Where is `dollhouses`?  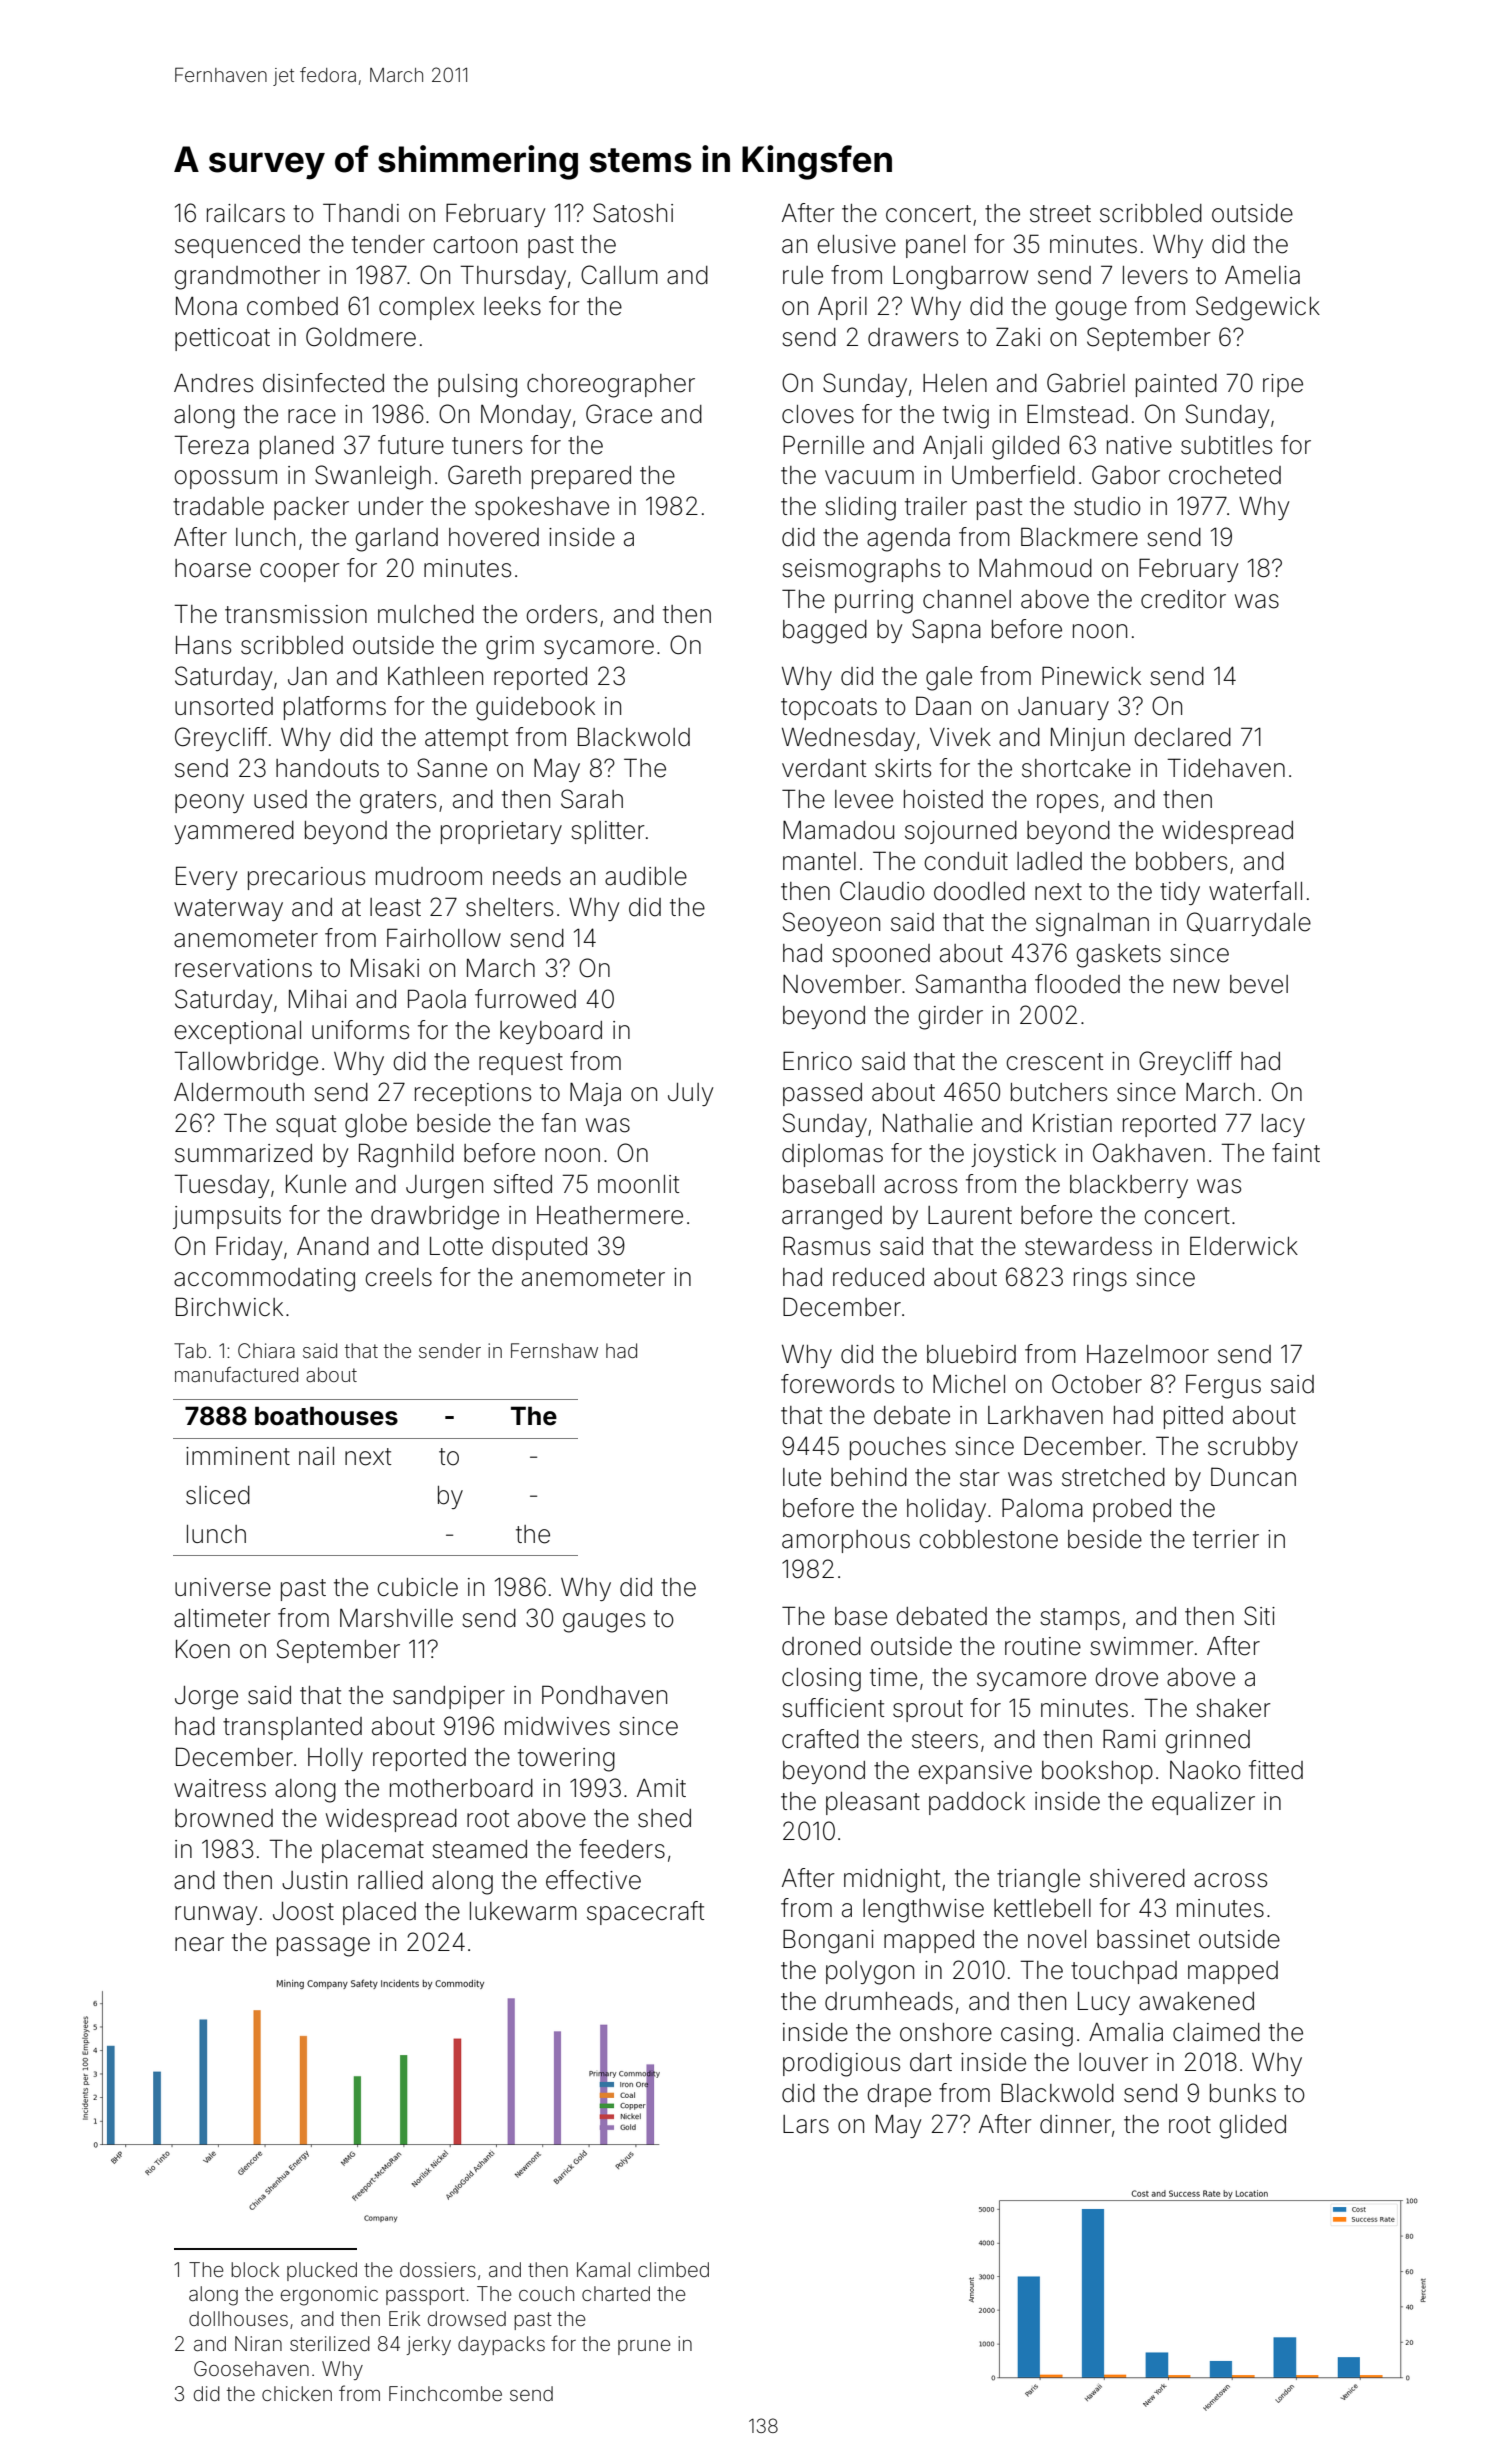
dollhouses is located at coordinates (238, 2318).
